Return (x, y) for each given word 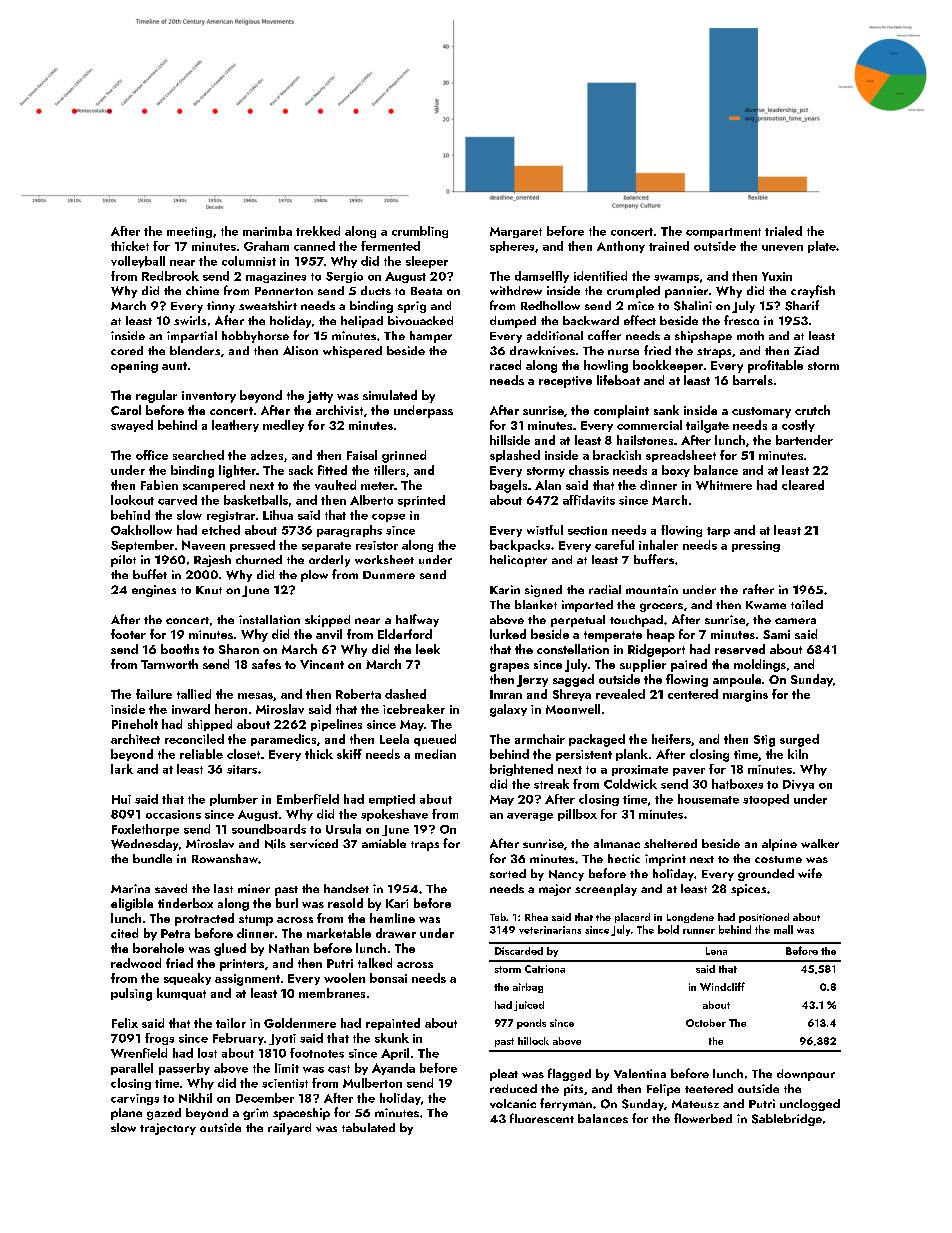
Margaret (516, 232)
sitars (242, 769)
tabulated (368, 1127)
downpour (806, 1075)
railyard (289, 1129)
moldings (760, 665)
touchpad (636, 621)
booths (180, 649)
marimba (267, 231)
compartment (723, 233)
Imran (506, 694)
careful (614, 545)
